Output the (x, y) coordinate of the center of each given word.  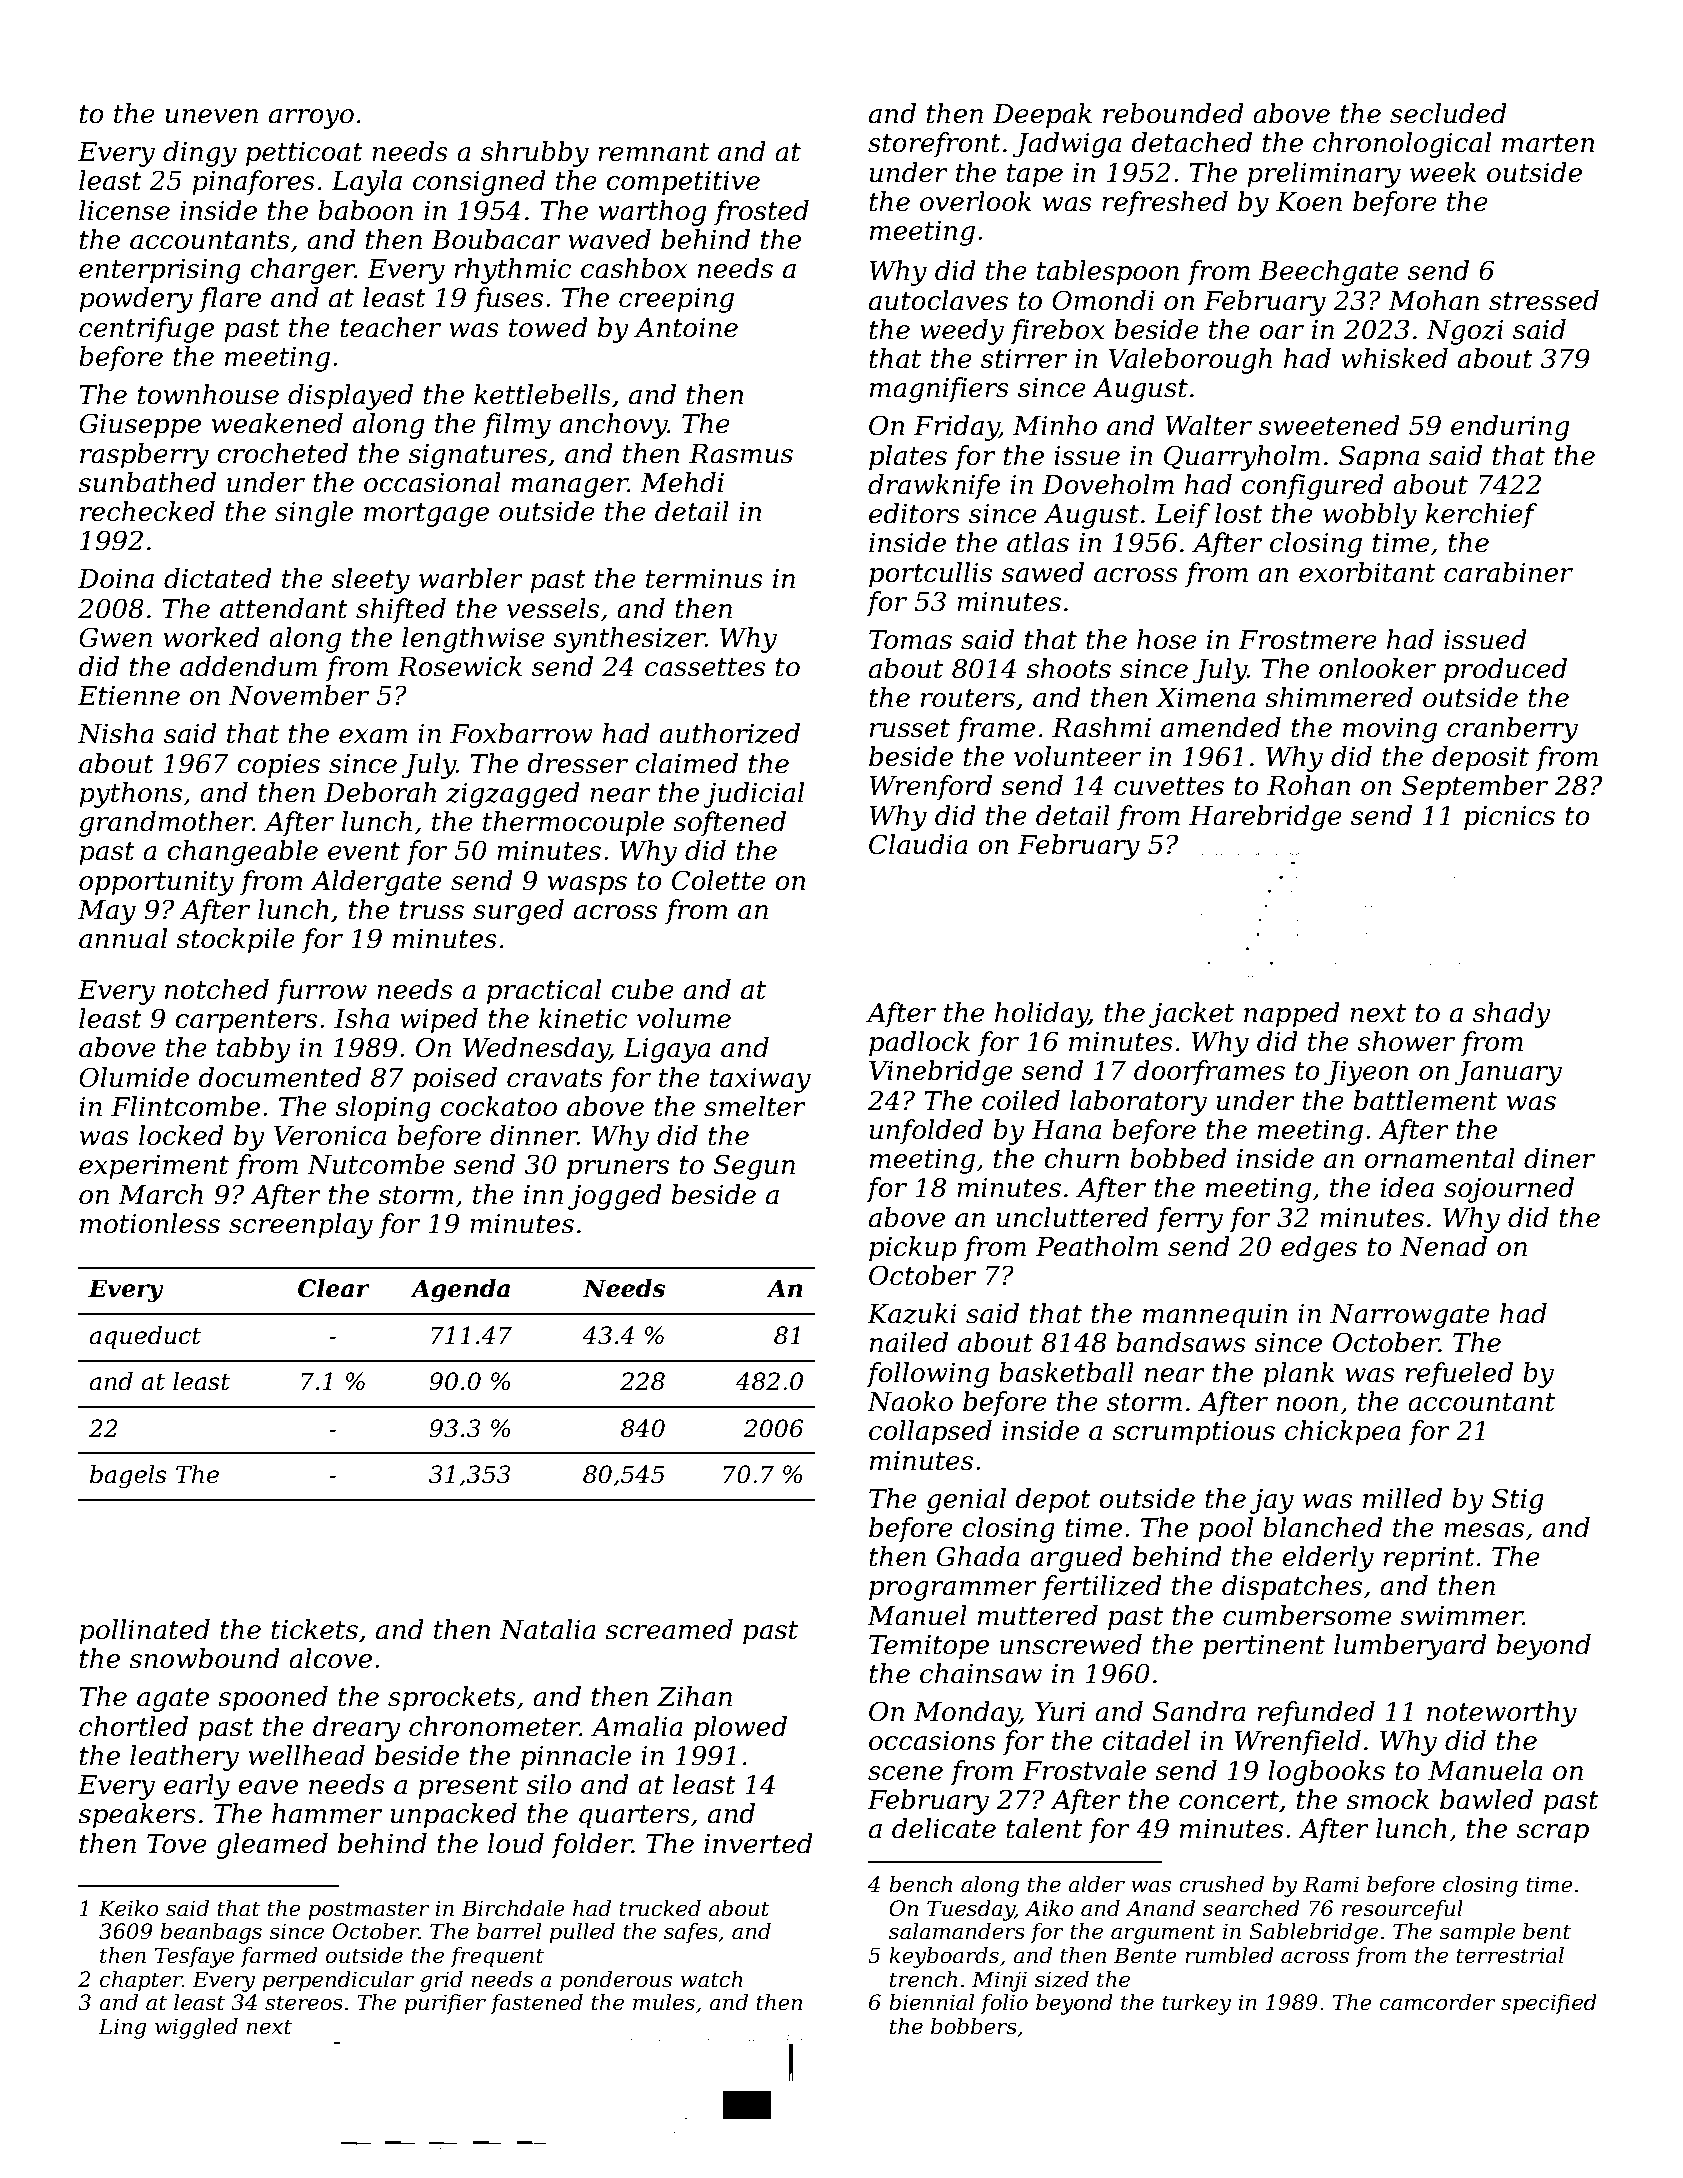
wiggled (196, 2028)
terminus (704, 579)
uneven (211, 116)
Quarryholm (1242, 458)
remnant (653, 152)
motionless (150, 1223)
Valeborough (1190, 361)
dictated (218, 578)
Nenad (1443, 1246)
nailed (909, 1342)
